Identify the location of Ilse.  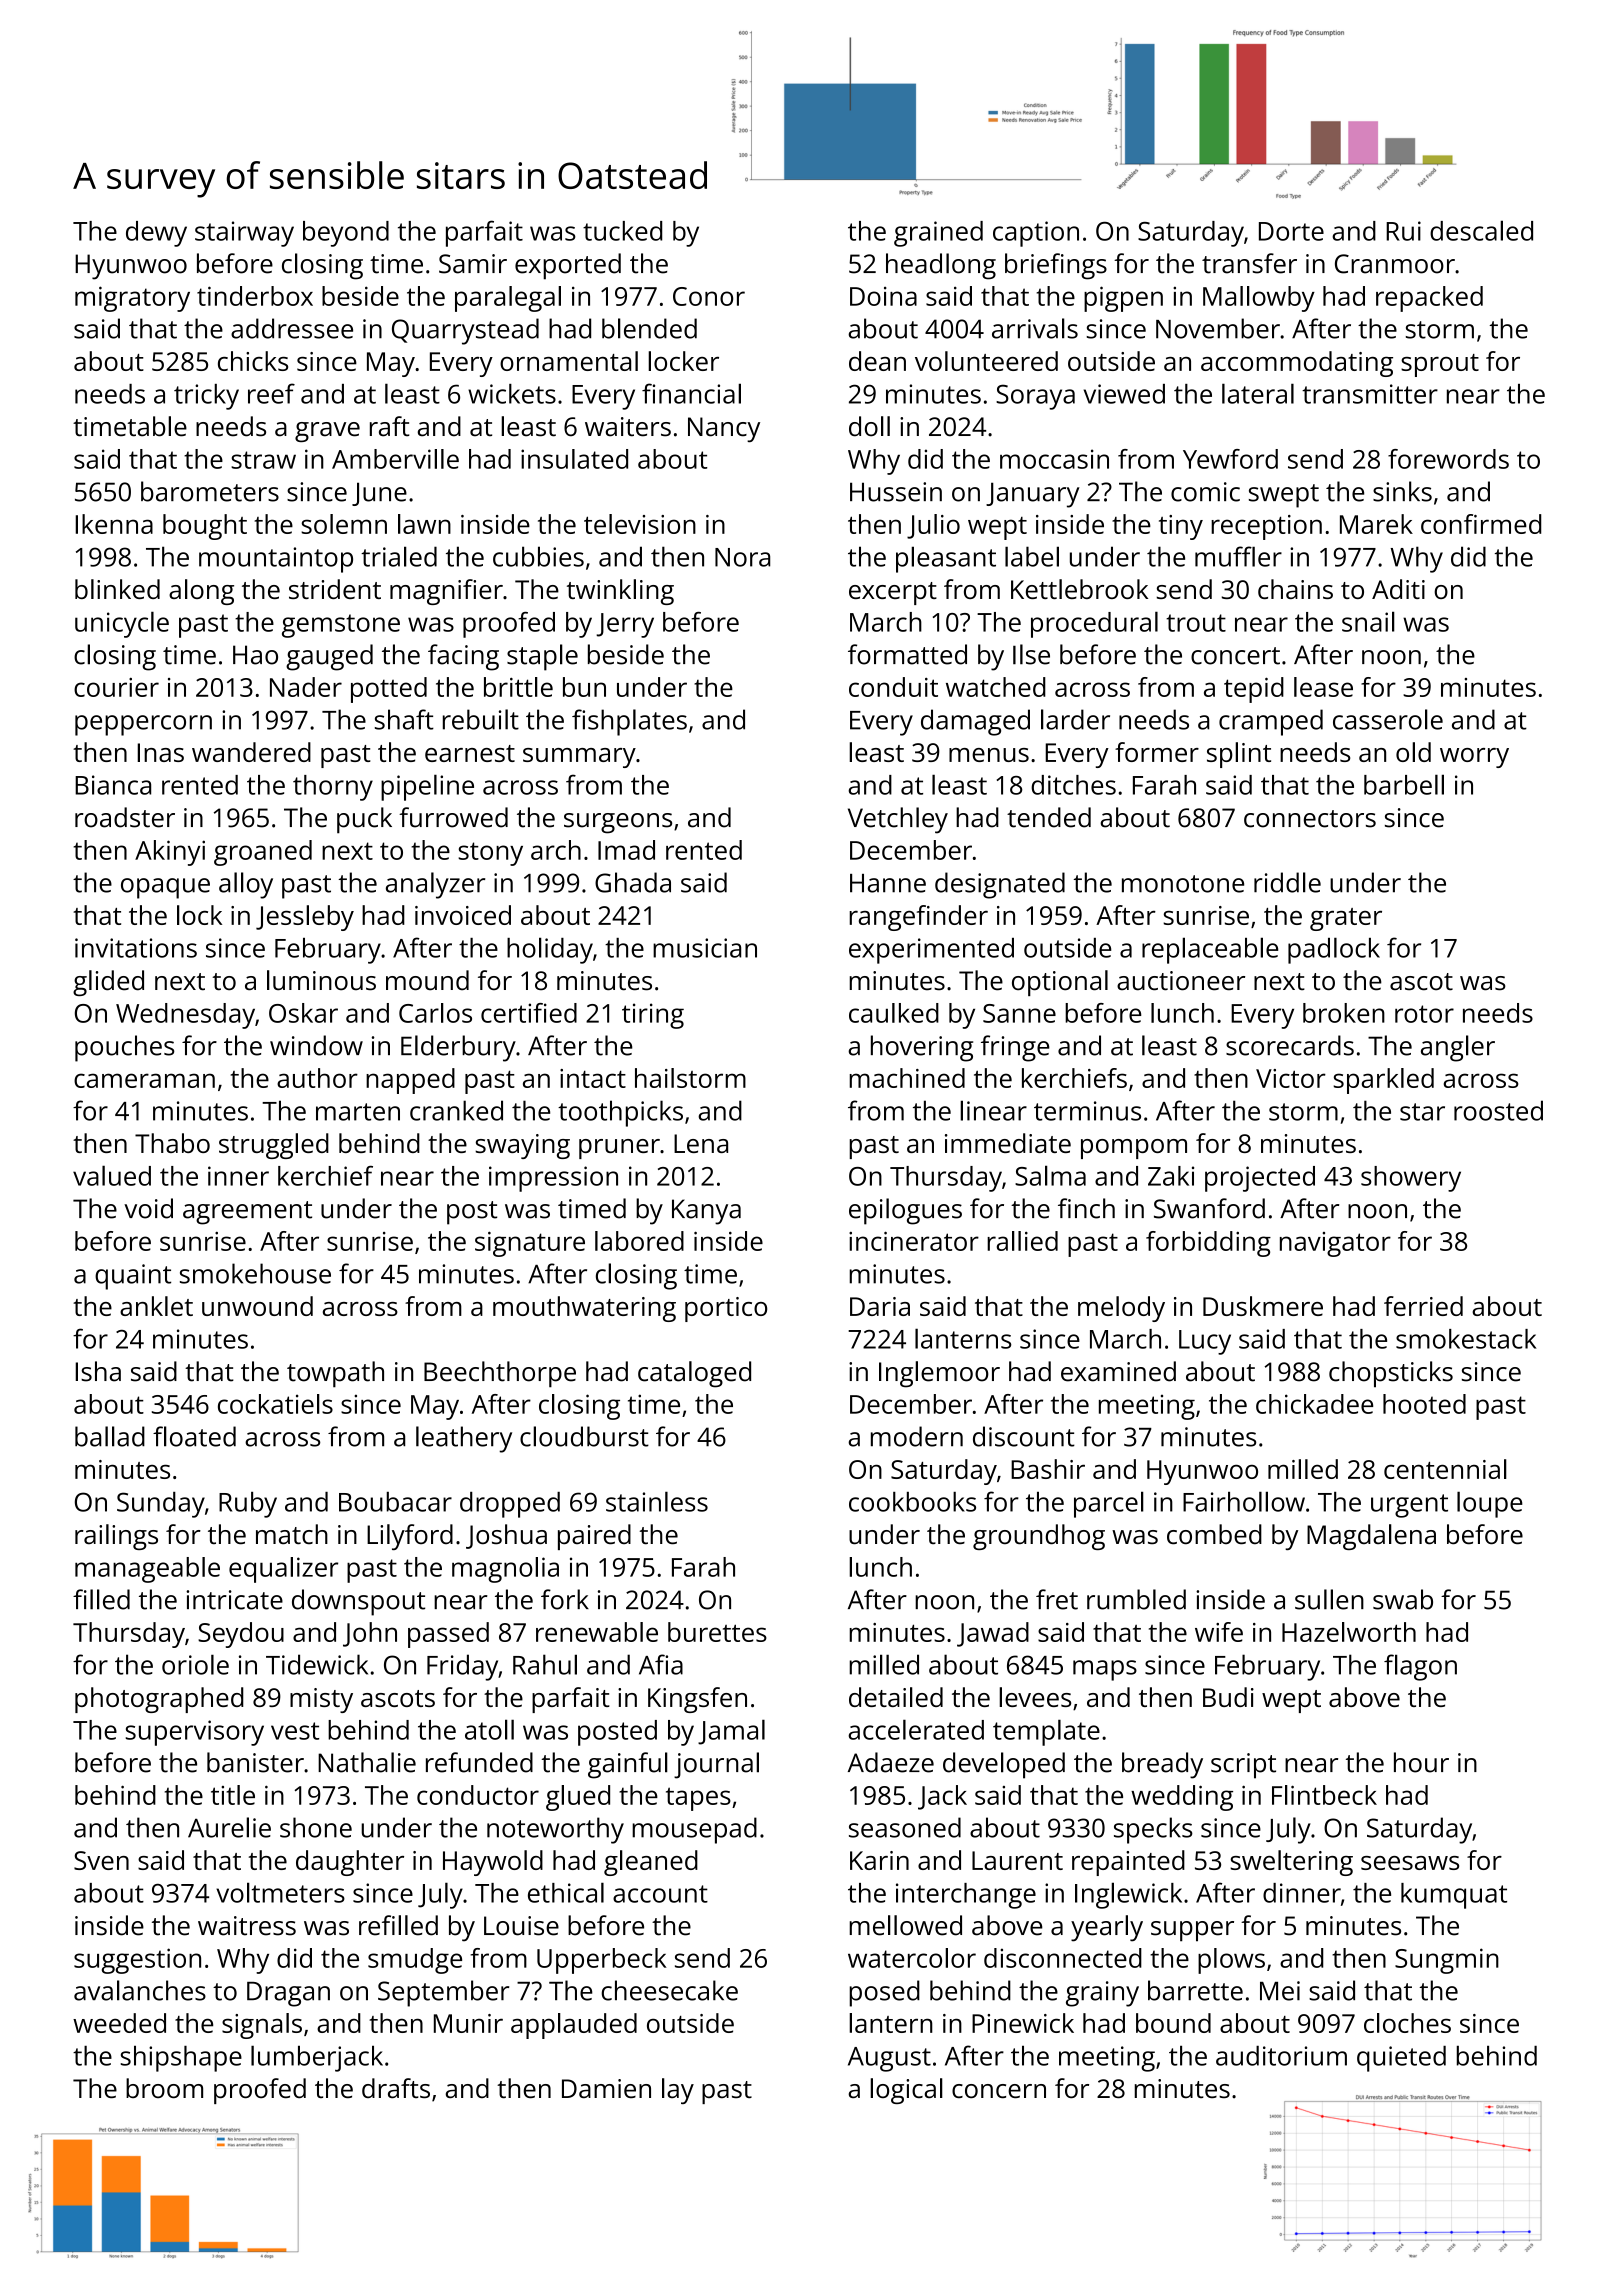
(1031, 654).
